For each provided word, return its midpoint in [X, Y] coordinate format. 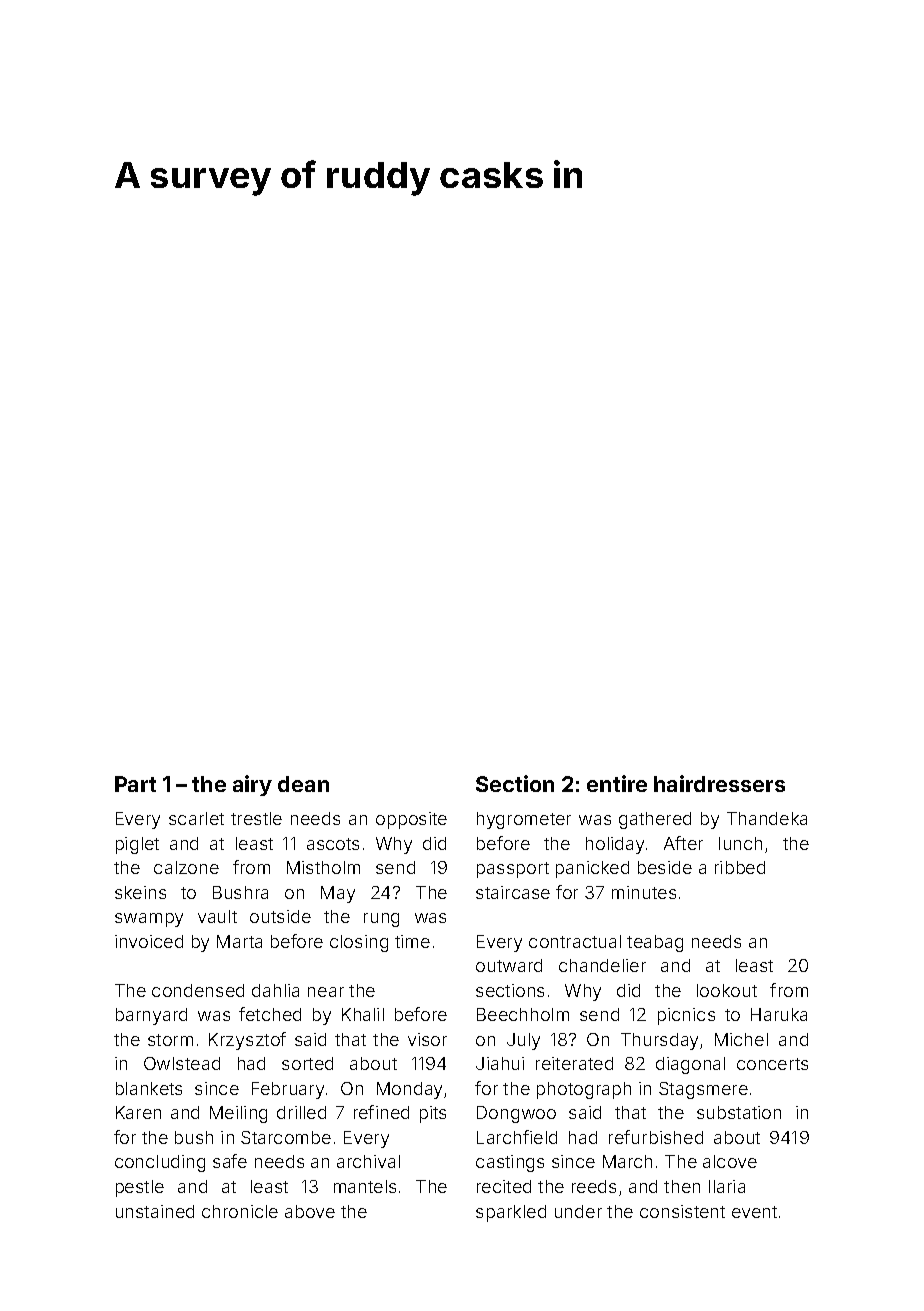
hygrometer [524, 820]
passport [513, 870]
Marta [239, 941]
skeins [140, 892]
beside [665, 867]
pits [433, 1114]
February [288, 1090]
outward [509, 965]
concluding [160, 1163]
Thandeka [767, 818]
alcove [730, 1161]
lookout [727, 990]
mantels [365, 1186]
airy [252, 785]
